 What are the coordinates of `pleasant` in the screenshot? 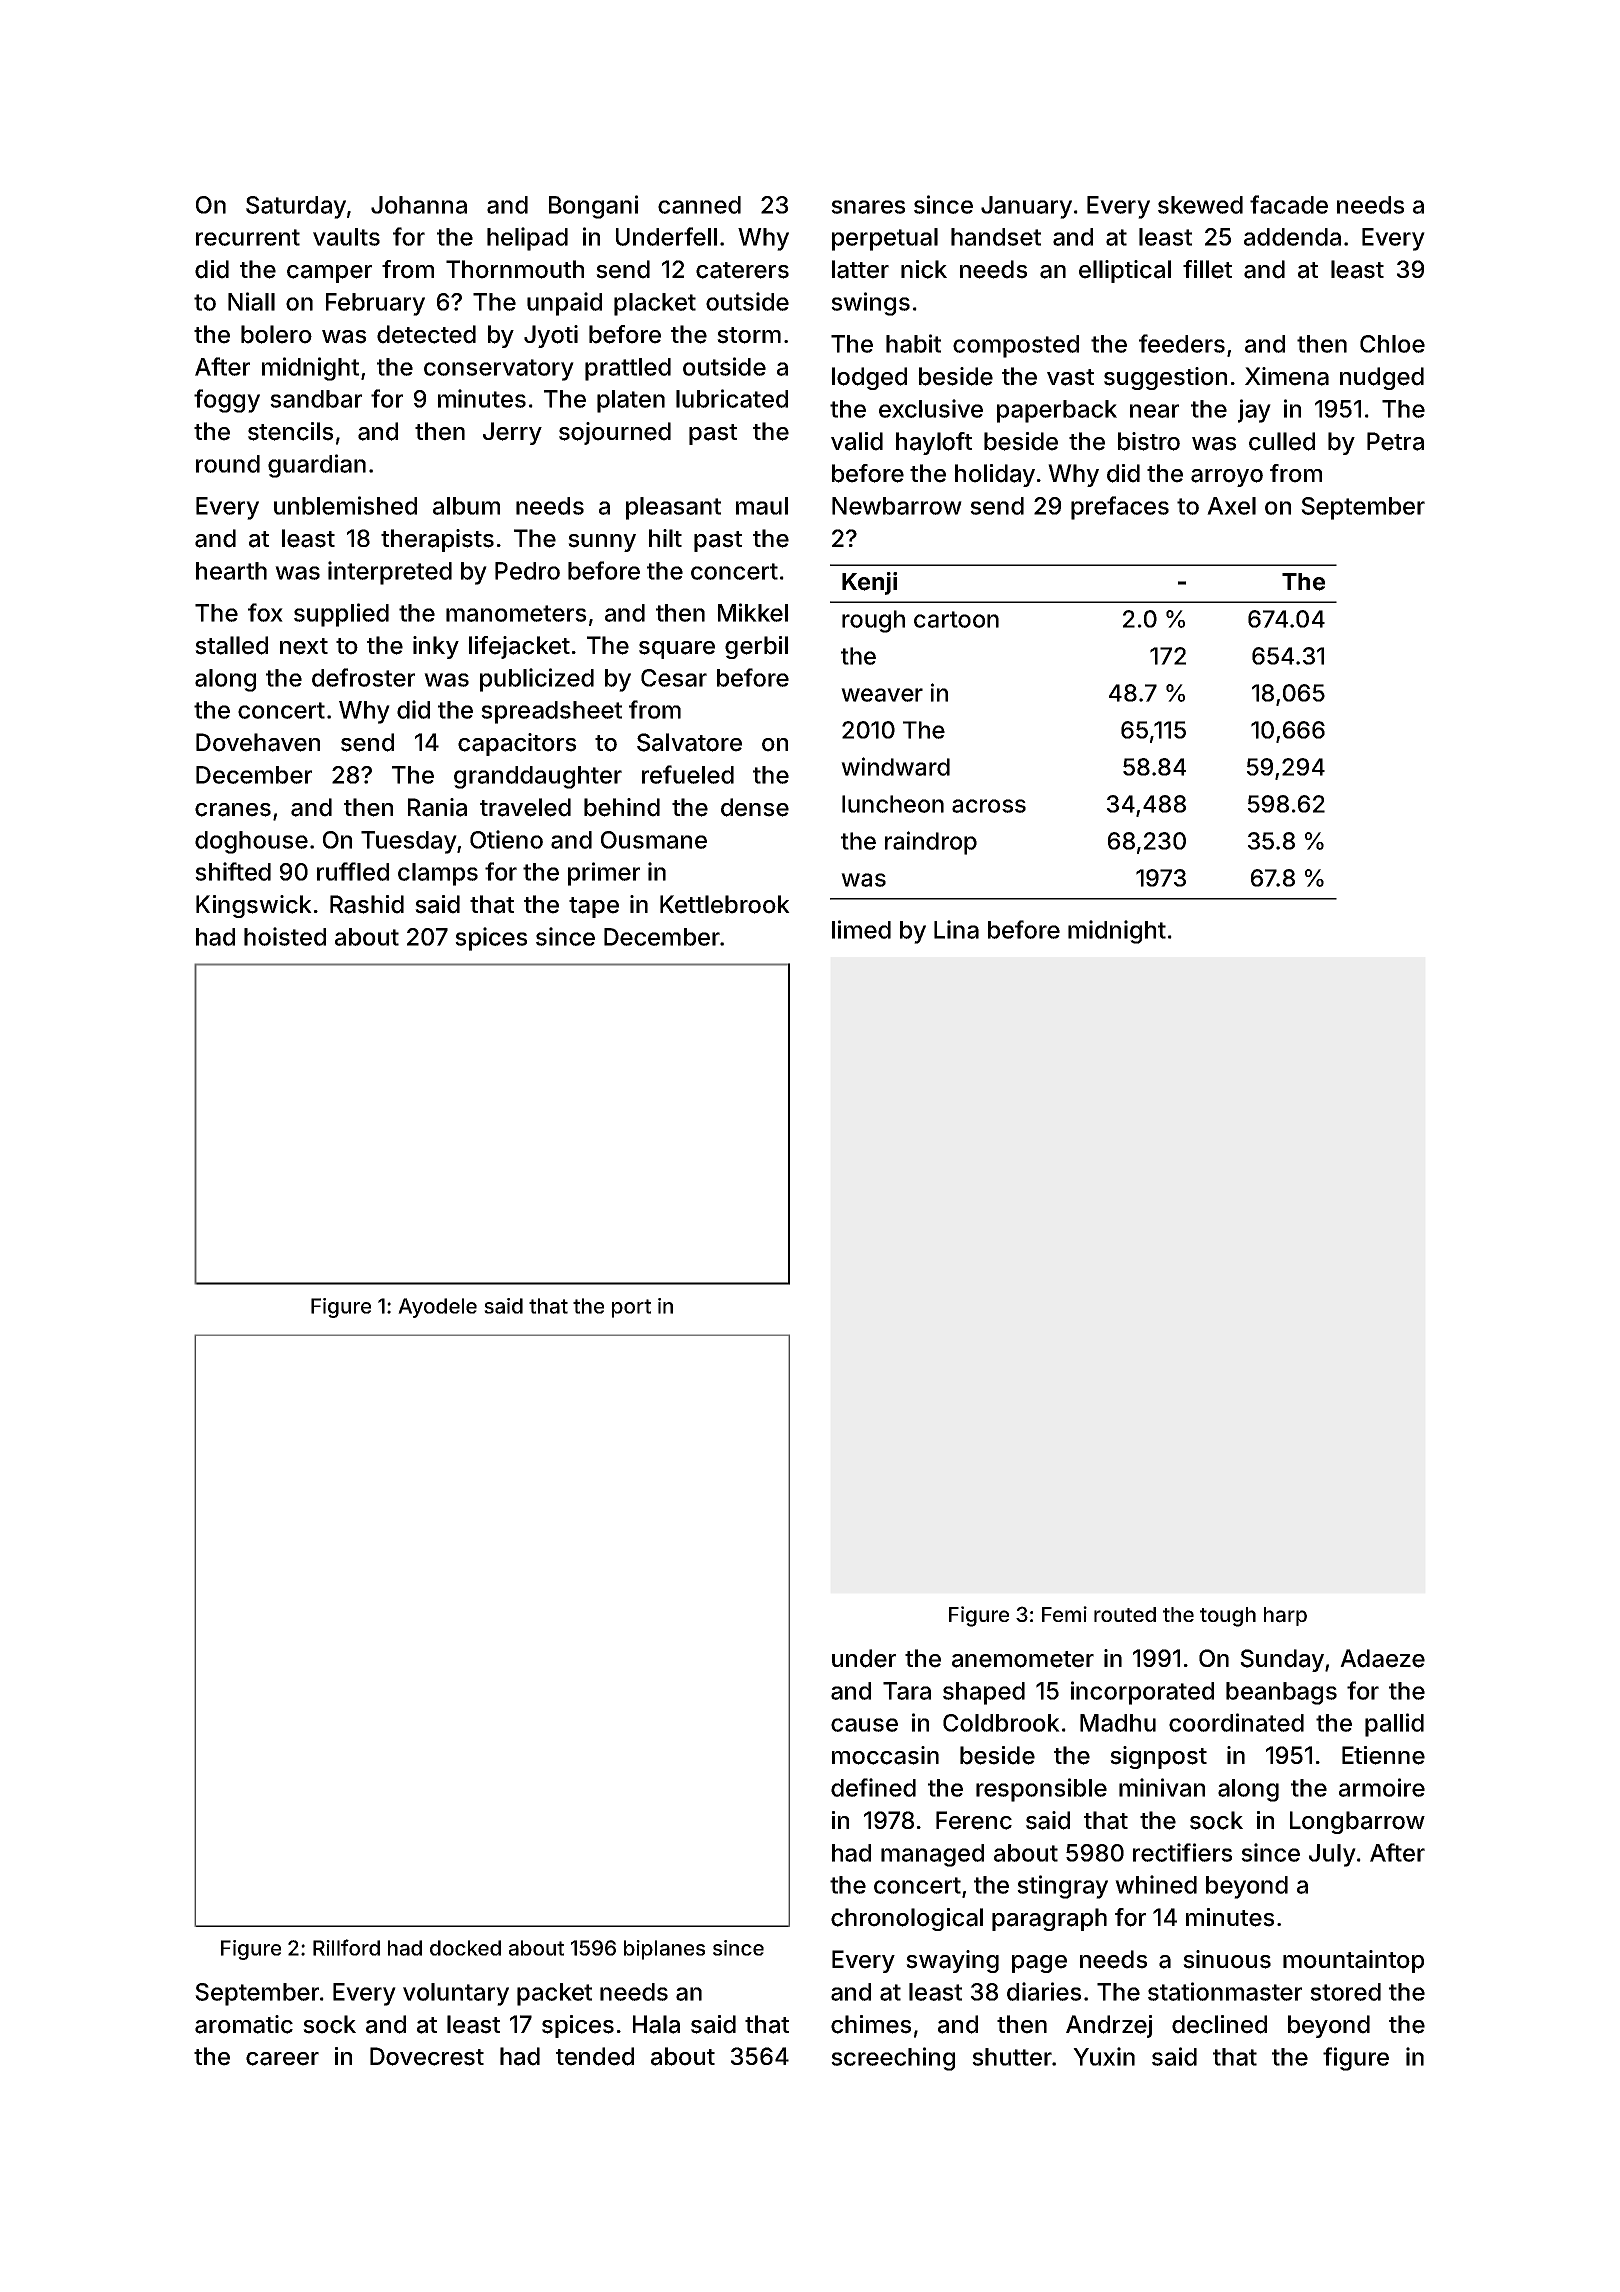 It's located at (673, 508).
